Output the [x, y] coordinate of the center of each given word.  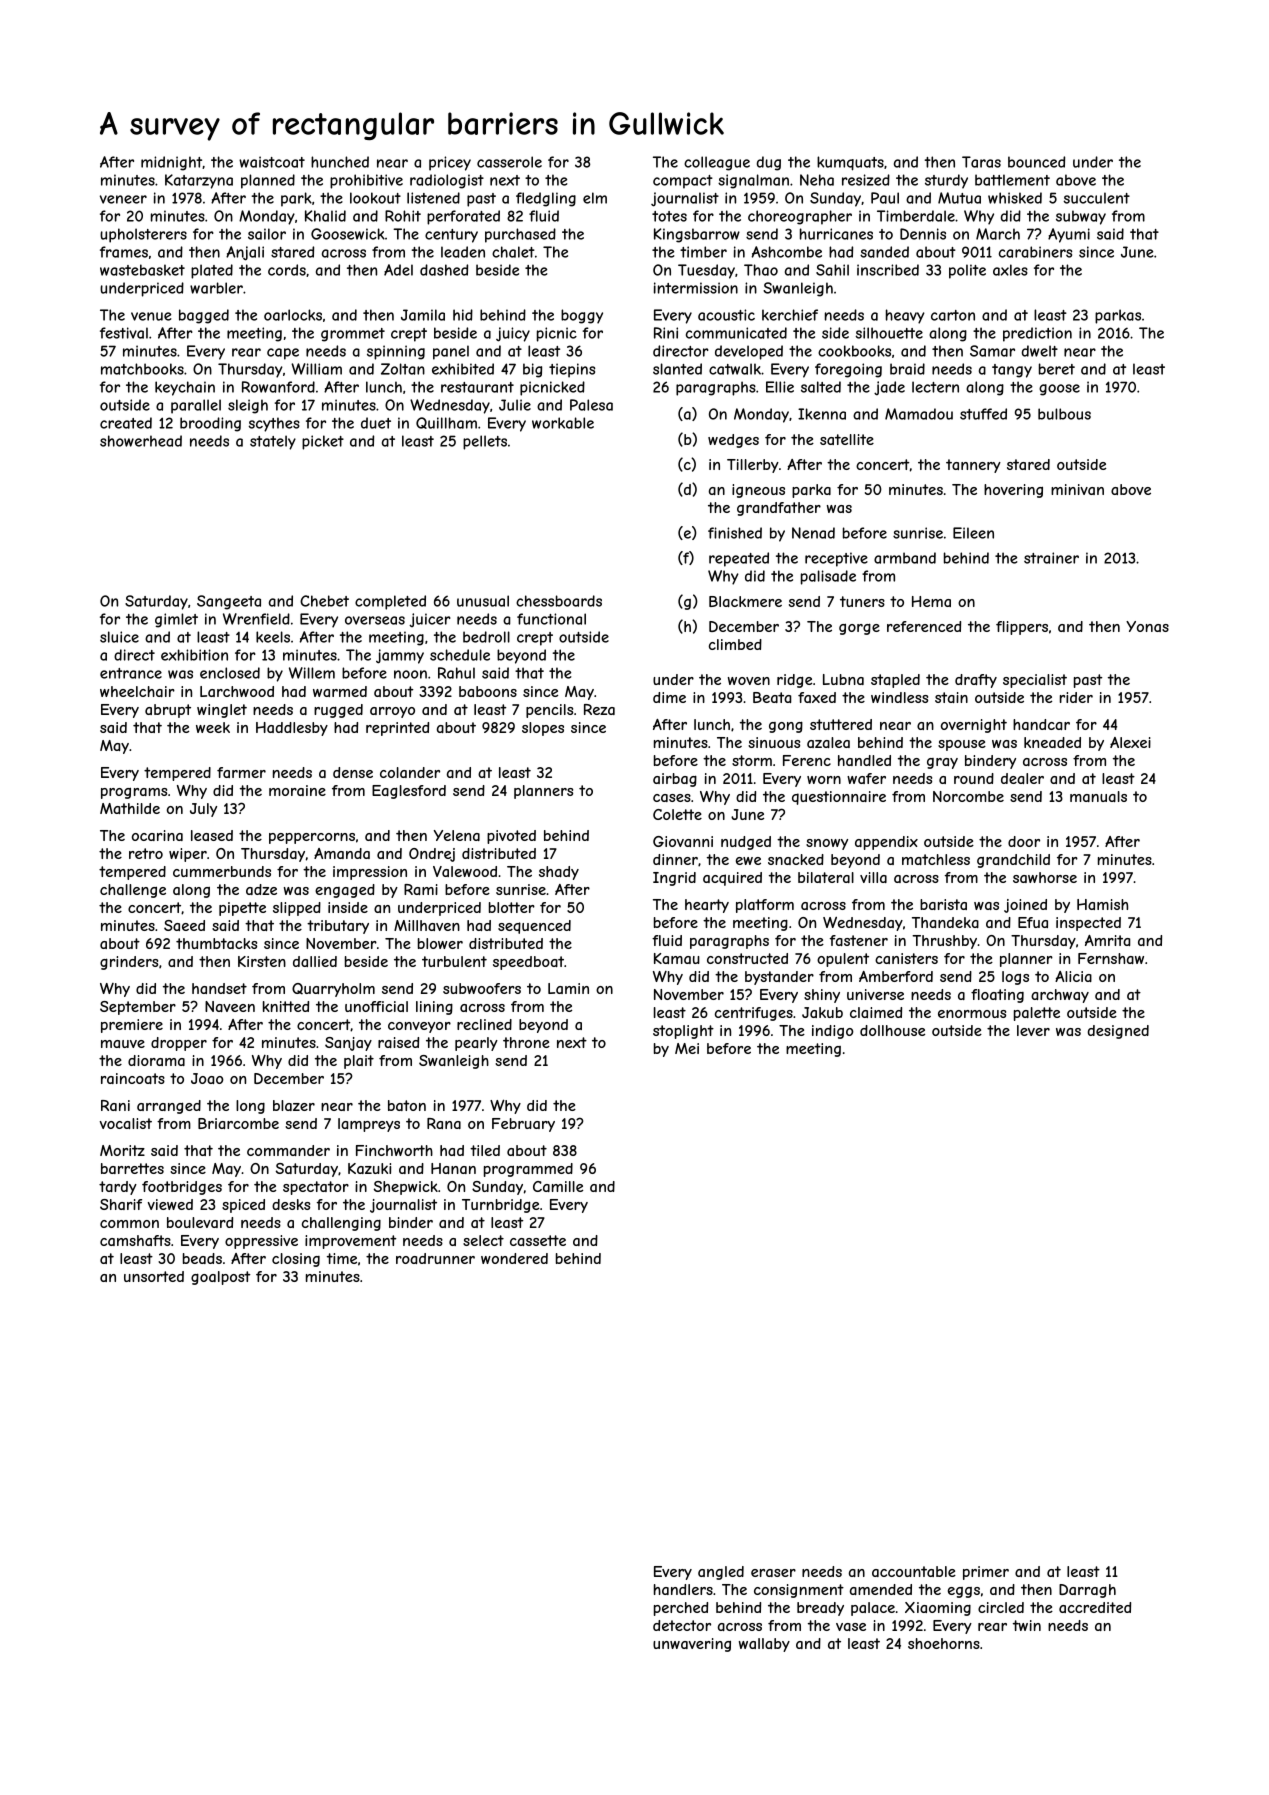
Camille [558, 1186]
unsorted [154, 1276]
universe [875, 994]
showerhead [141, 441]
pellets [485, 442]
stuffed [983, 414]
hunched [340, 162]
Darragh [1087, 1591]
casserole [509, 162]
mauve [123, 1044]
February [523, 1125]
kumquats [850, 163]
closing [296, 1260]
